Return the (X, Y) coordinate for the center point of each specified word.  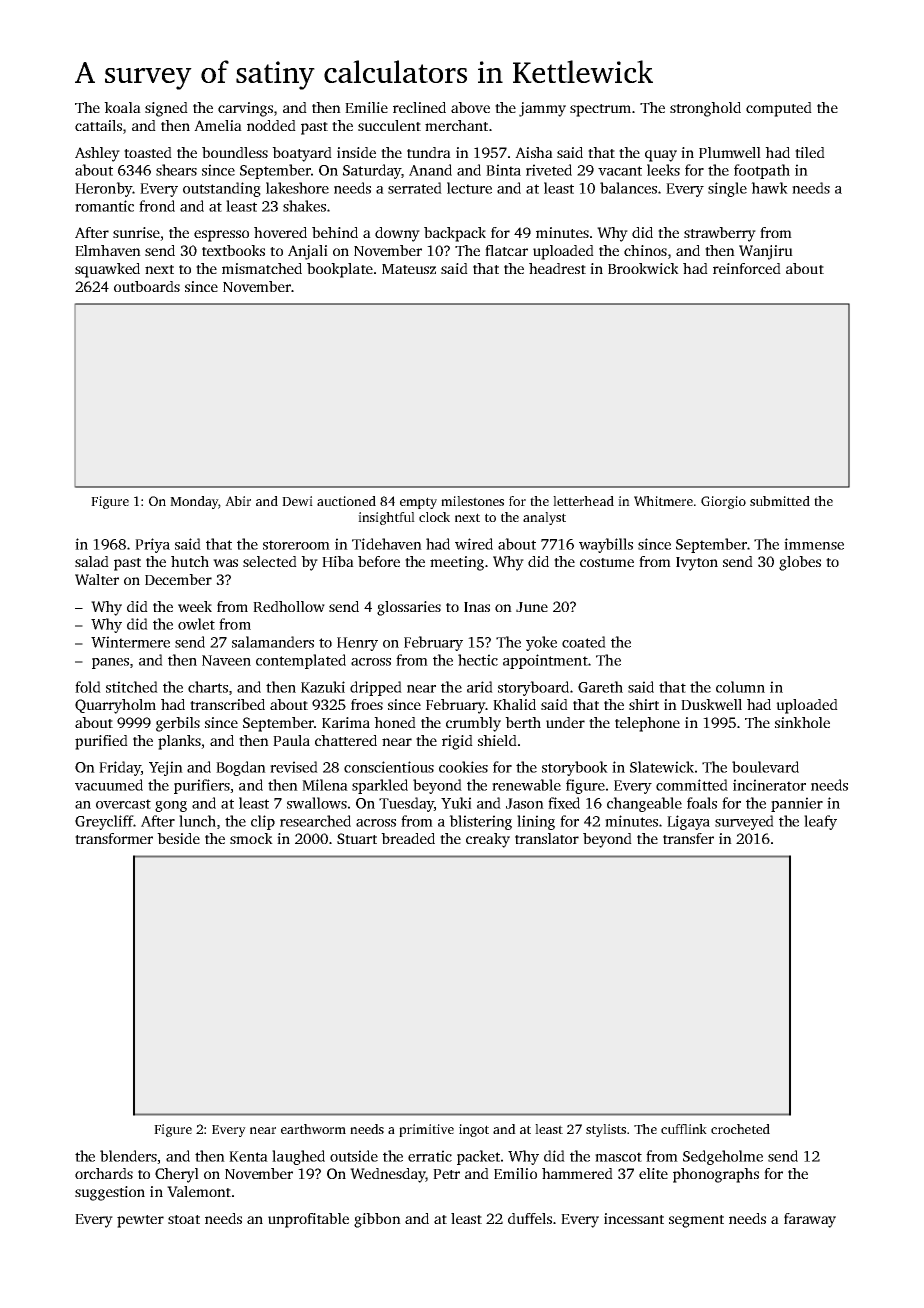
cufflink (684, 1129)
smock (251, 838)
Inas (477, 607)
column (740, 687)
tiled (810, 152)
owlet (196, 624)
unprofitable (308, 1220)
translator (547, 838)
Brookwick (643, 268)
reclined (419, 107)
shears (176, 170)
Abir (238, 501)
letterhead (583, 501)
